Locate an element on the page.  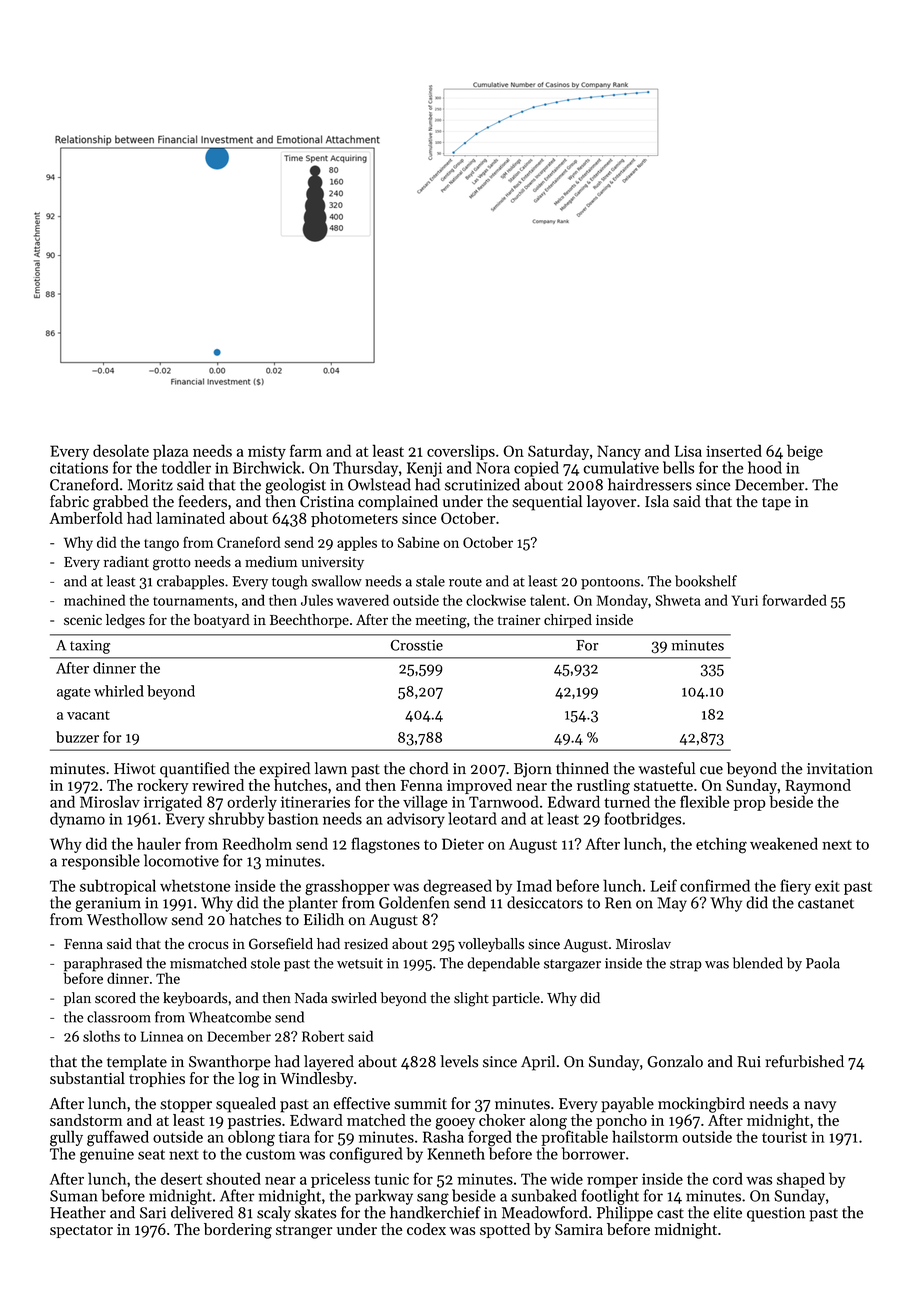
farm is located at coordinates (306, 450).
